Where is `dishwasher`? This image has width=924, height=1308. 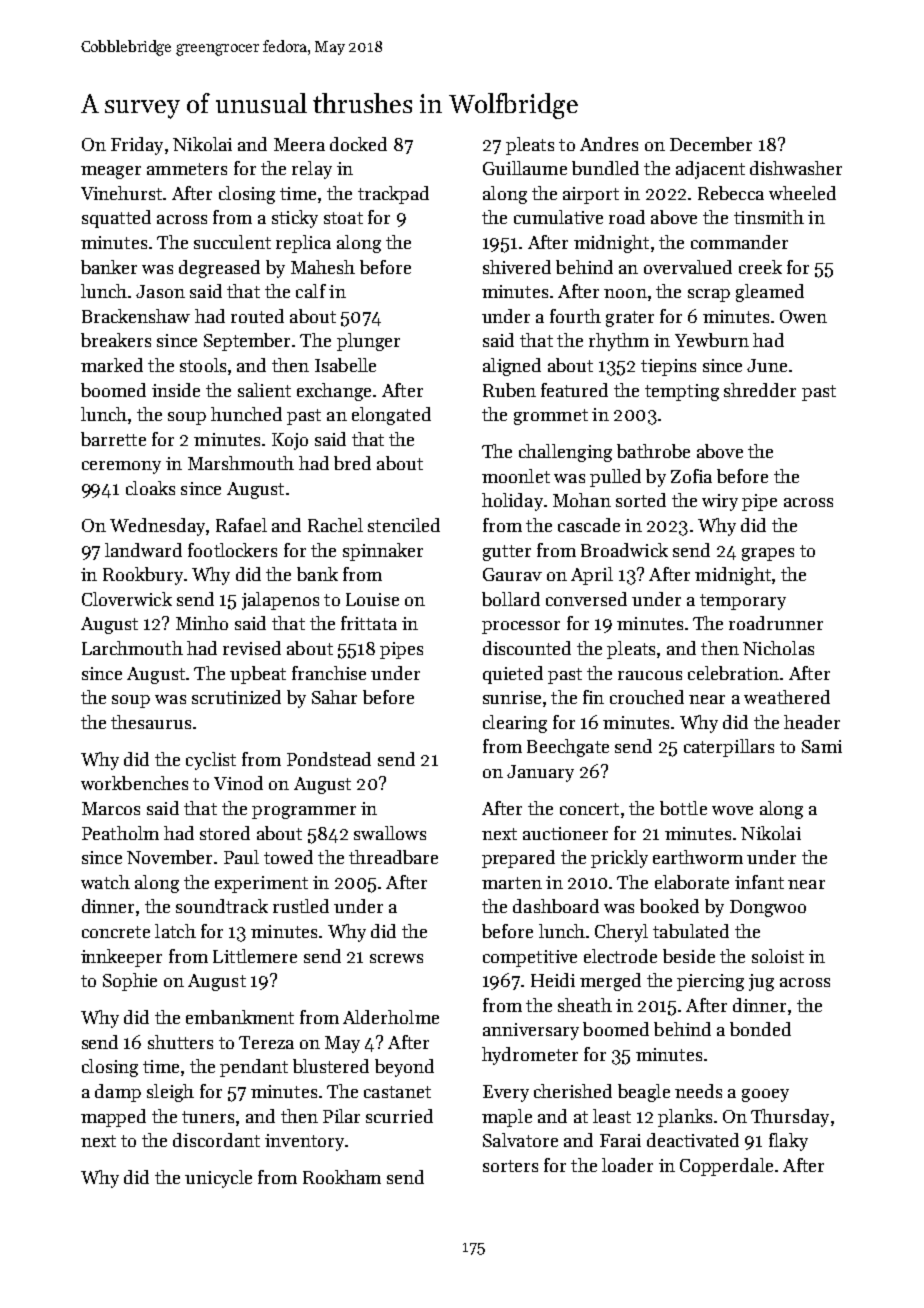
dishwasher is located at coordinates (796, 168).
